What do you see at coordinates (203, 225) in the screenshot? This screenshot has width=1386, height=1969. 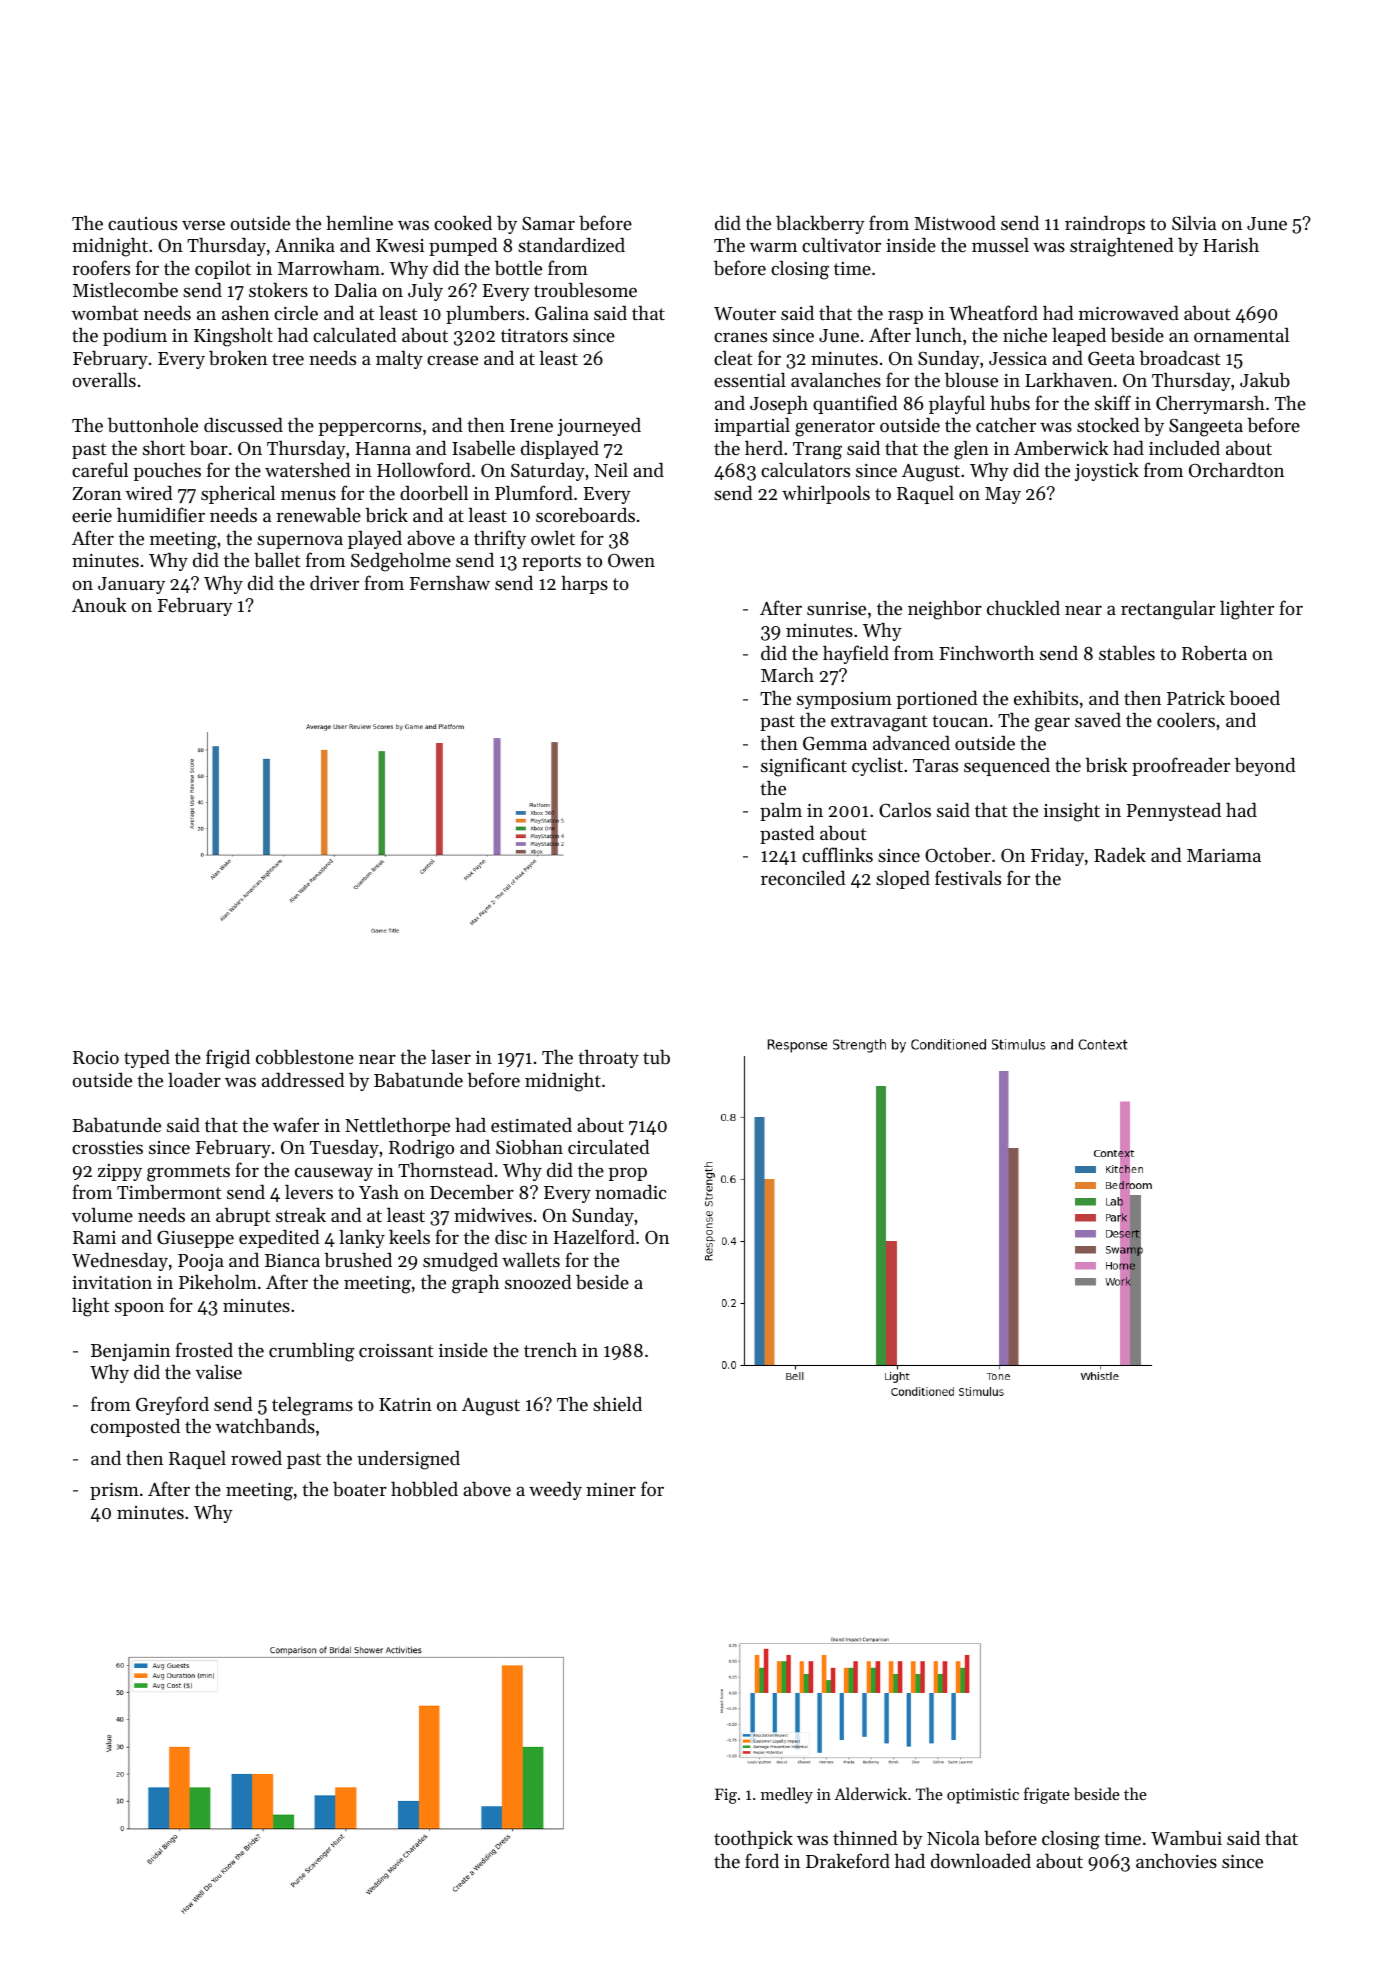 I see `verse` at bounding box center [203, 225].
